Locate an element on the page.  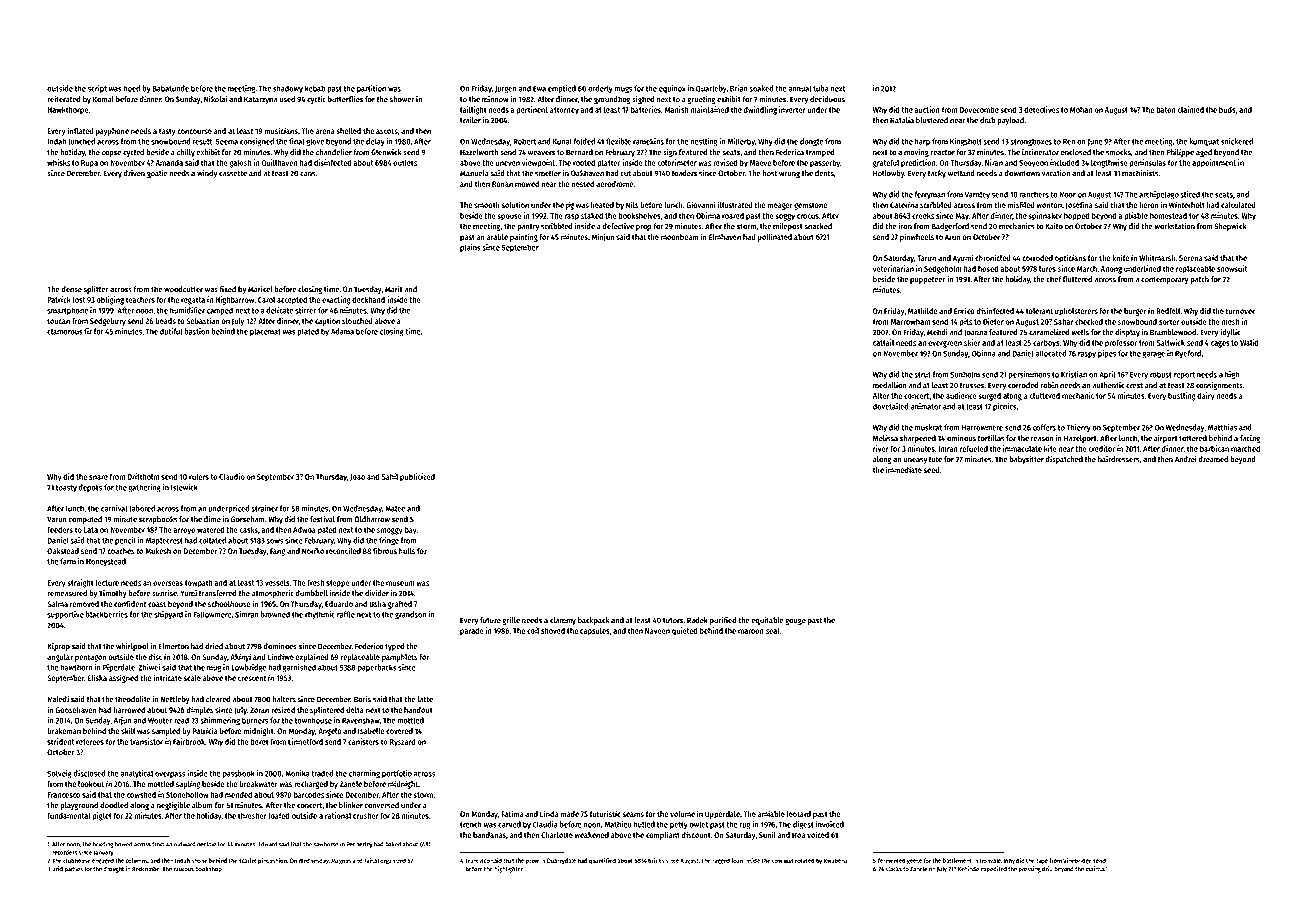
snare is located at coordinates (98, 477).
